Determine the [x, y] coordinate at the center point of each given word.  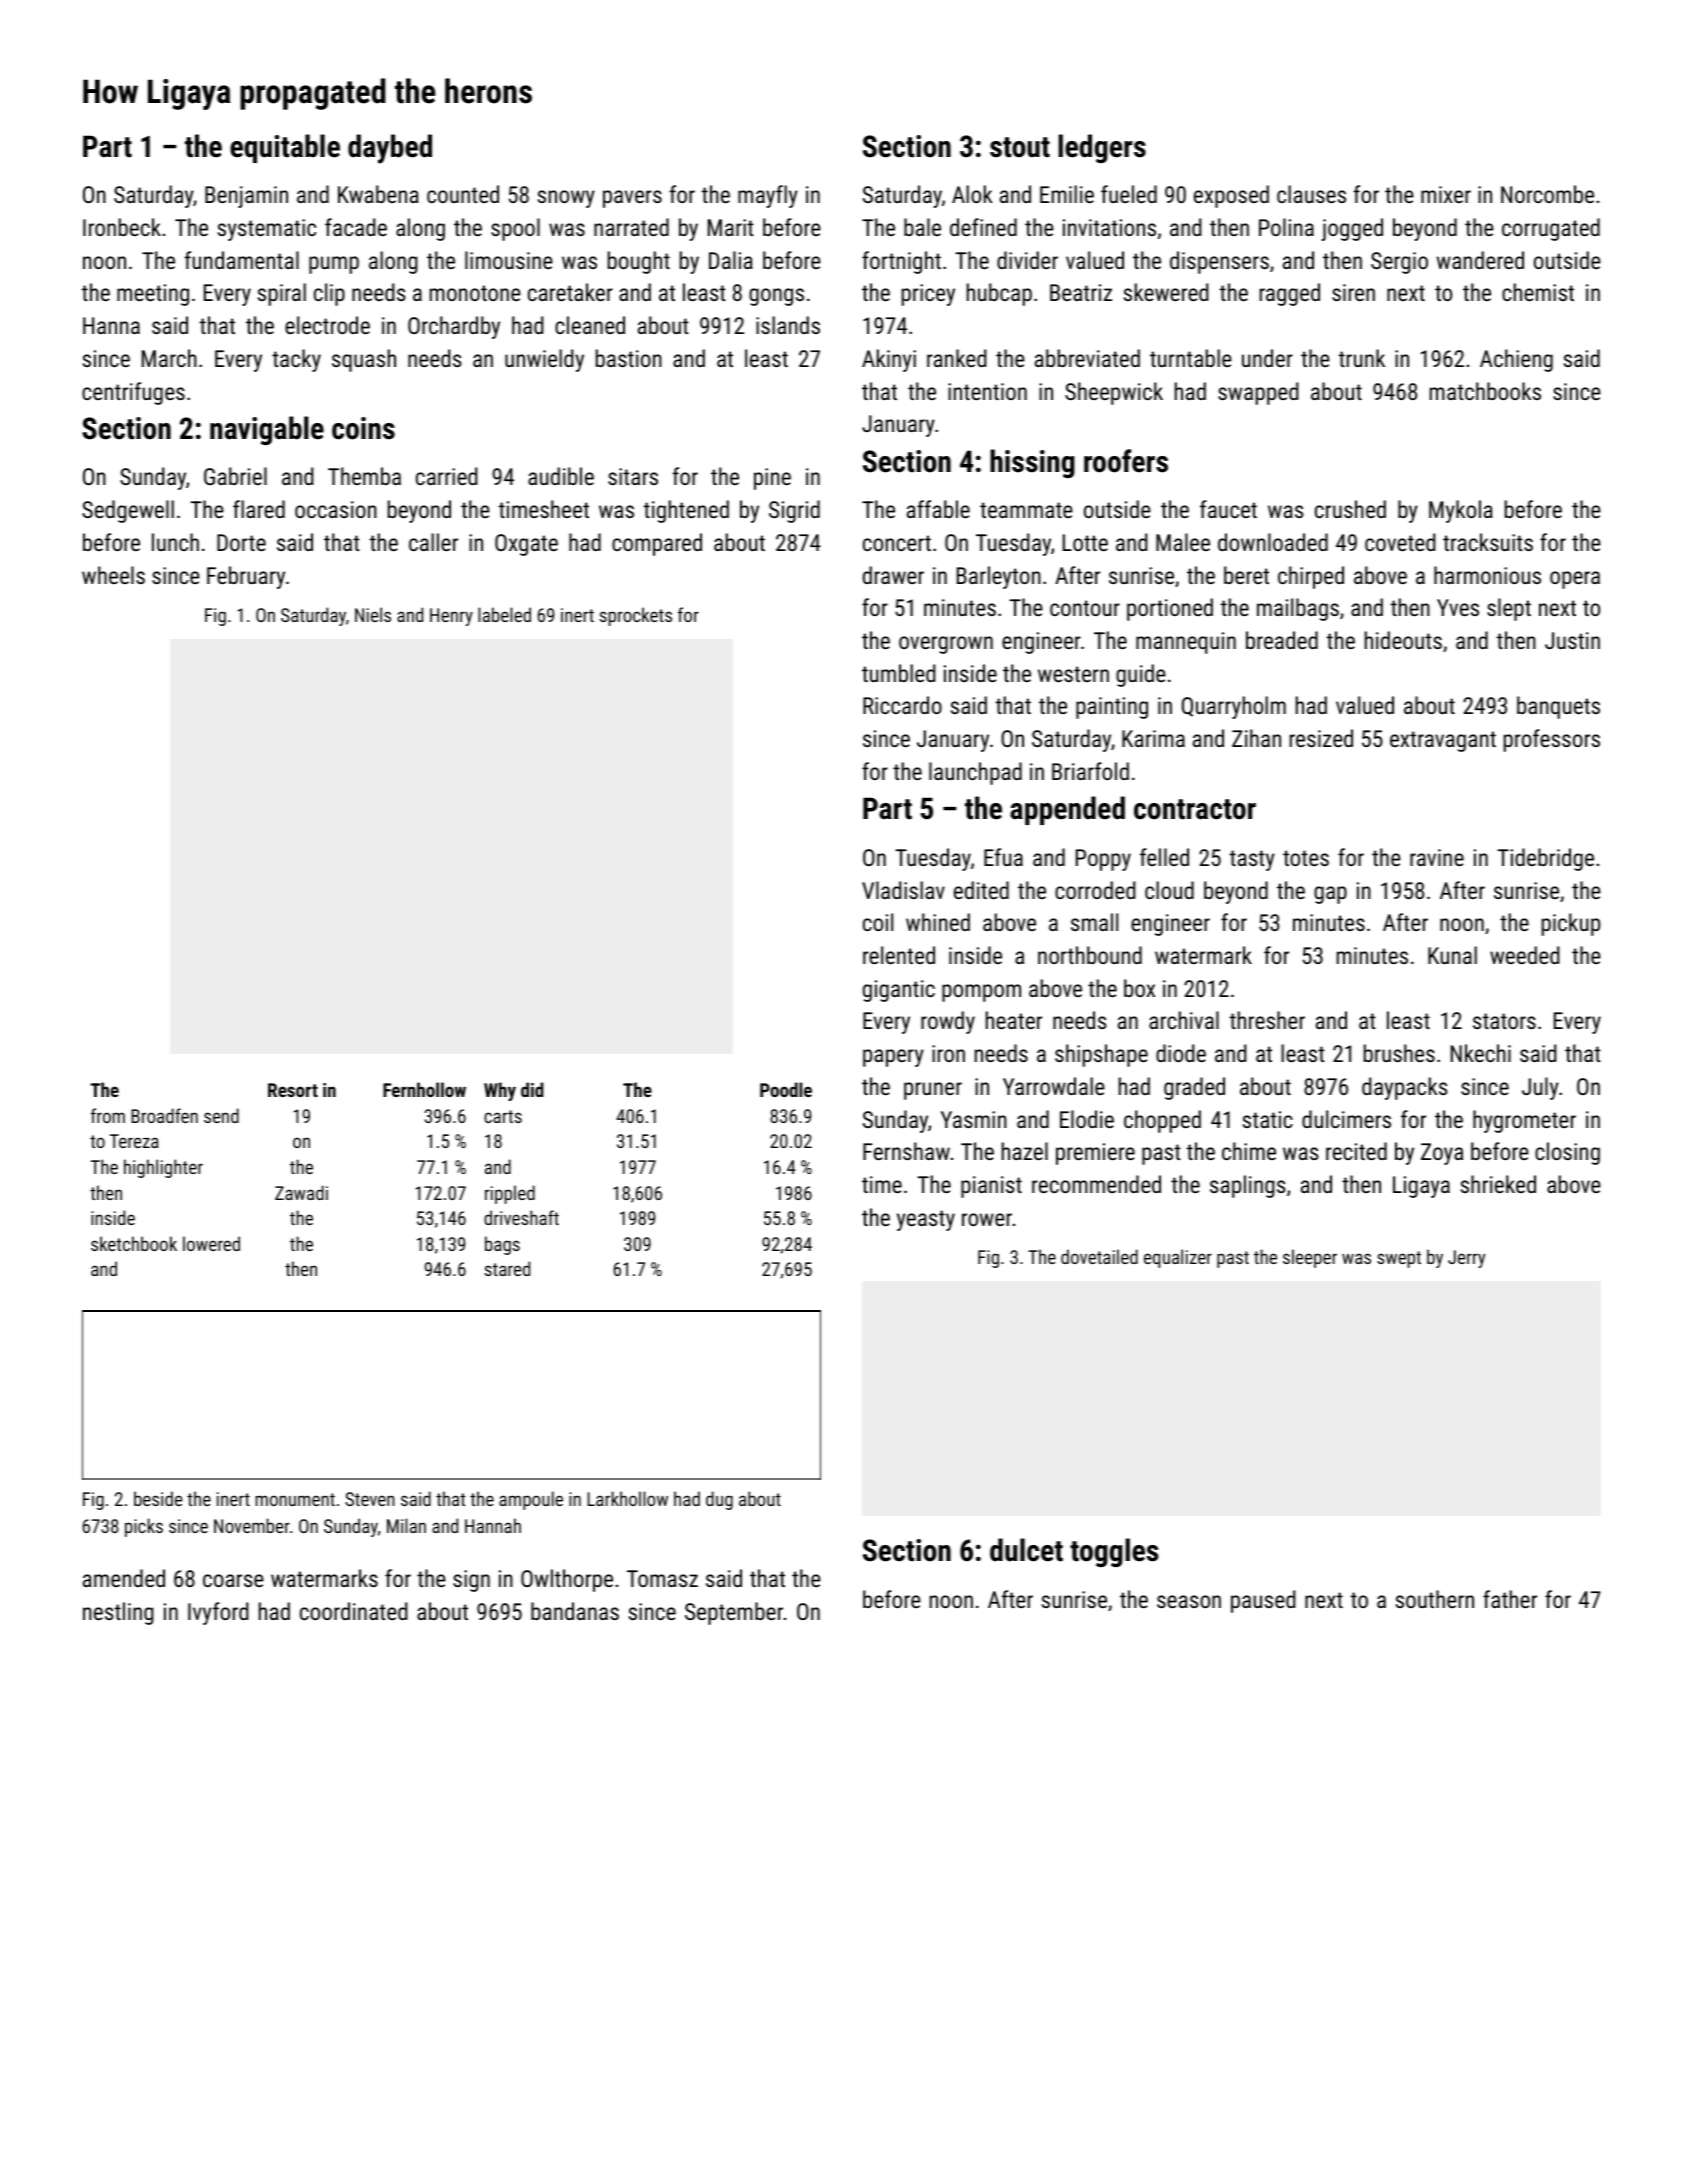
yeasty [926, 1220]
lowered [211, 1243]
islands [788, 325]
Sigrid [794, 511]
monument [295, 1499]
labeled [504, 614]
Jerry [1466, 1259]
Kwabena [378, 194]
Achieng [1516, 360]
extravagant [1443, 741]
